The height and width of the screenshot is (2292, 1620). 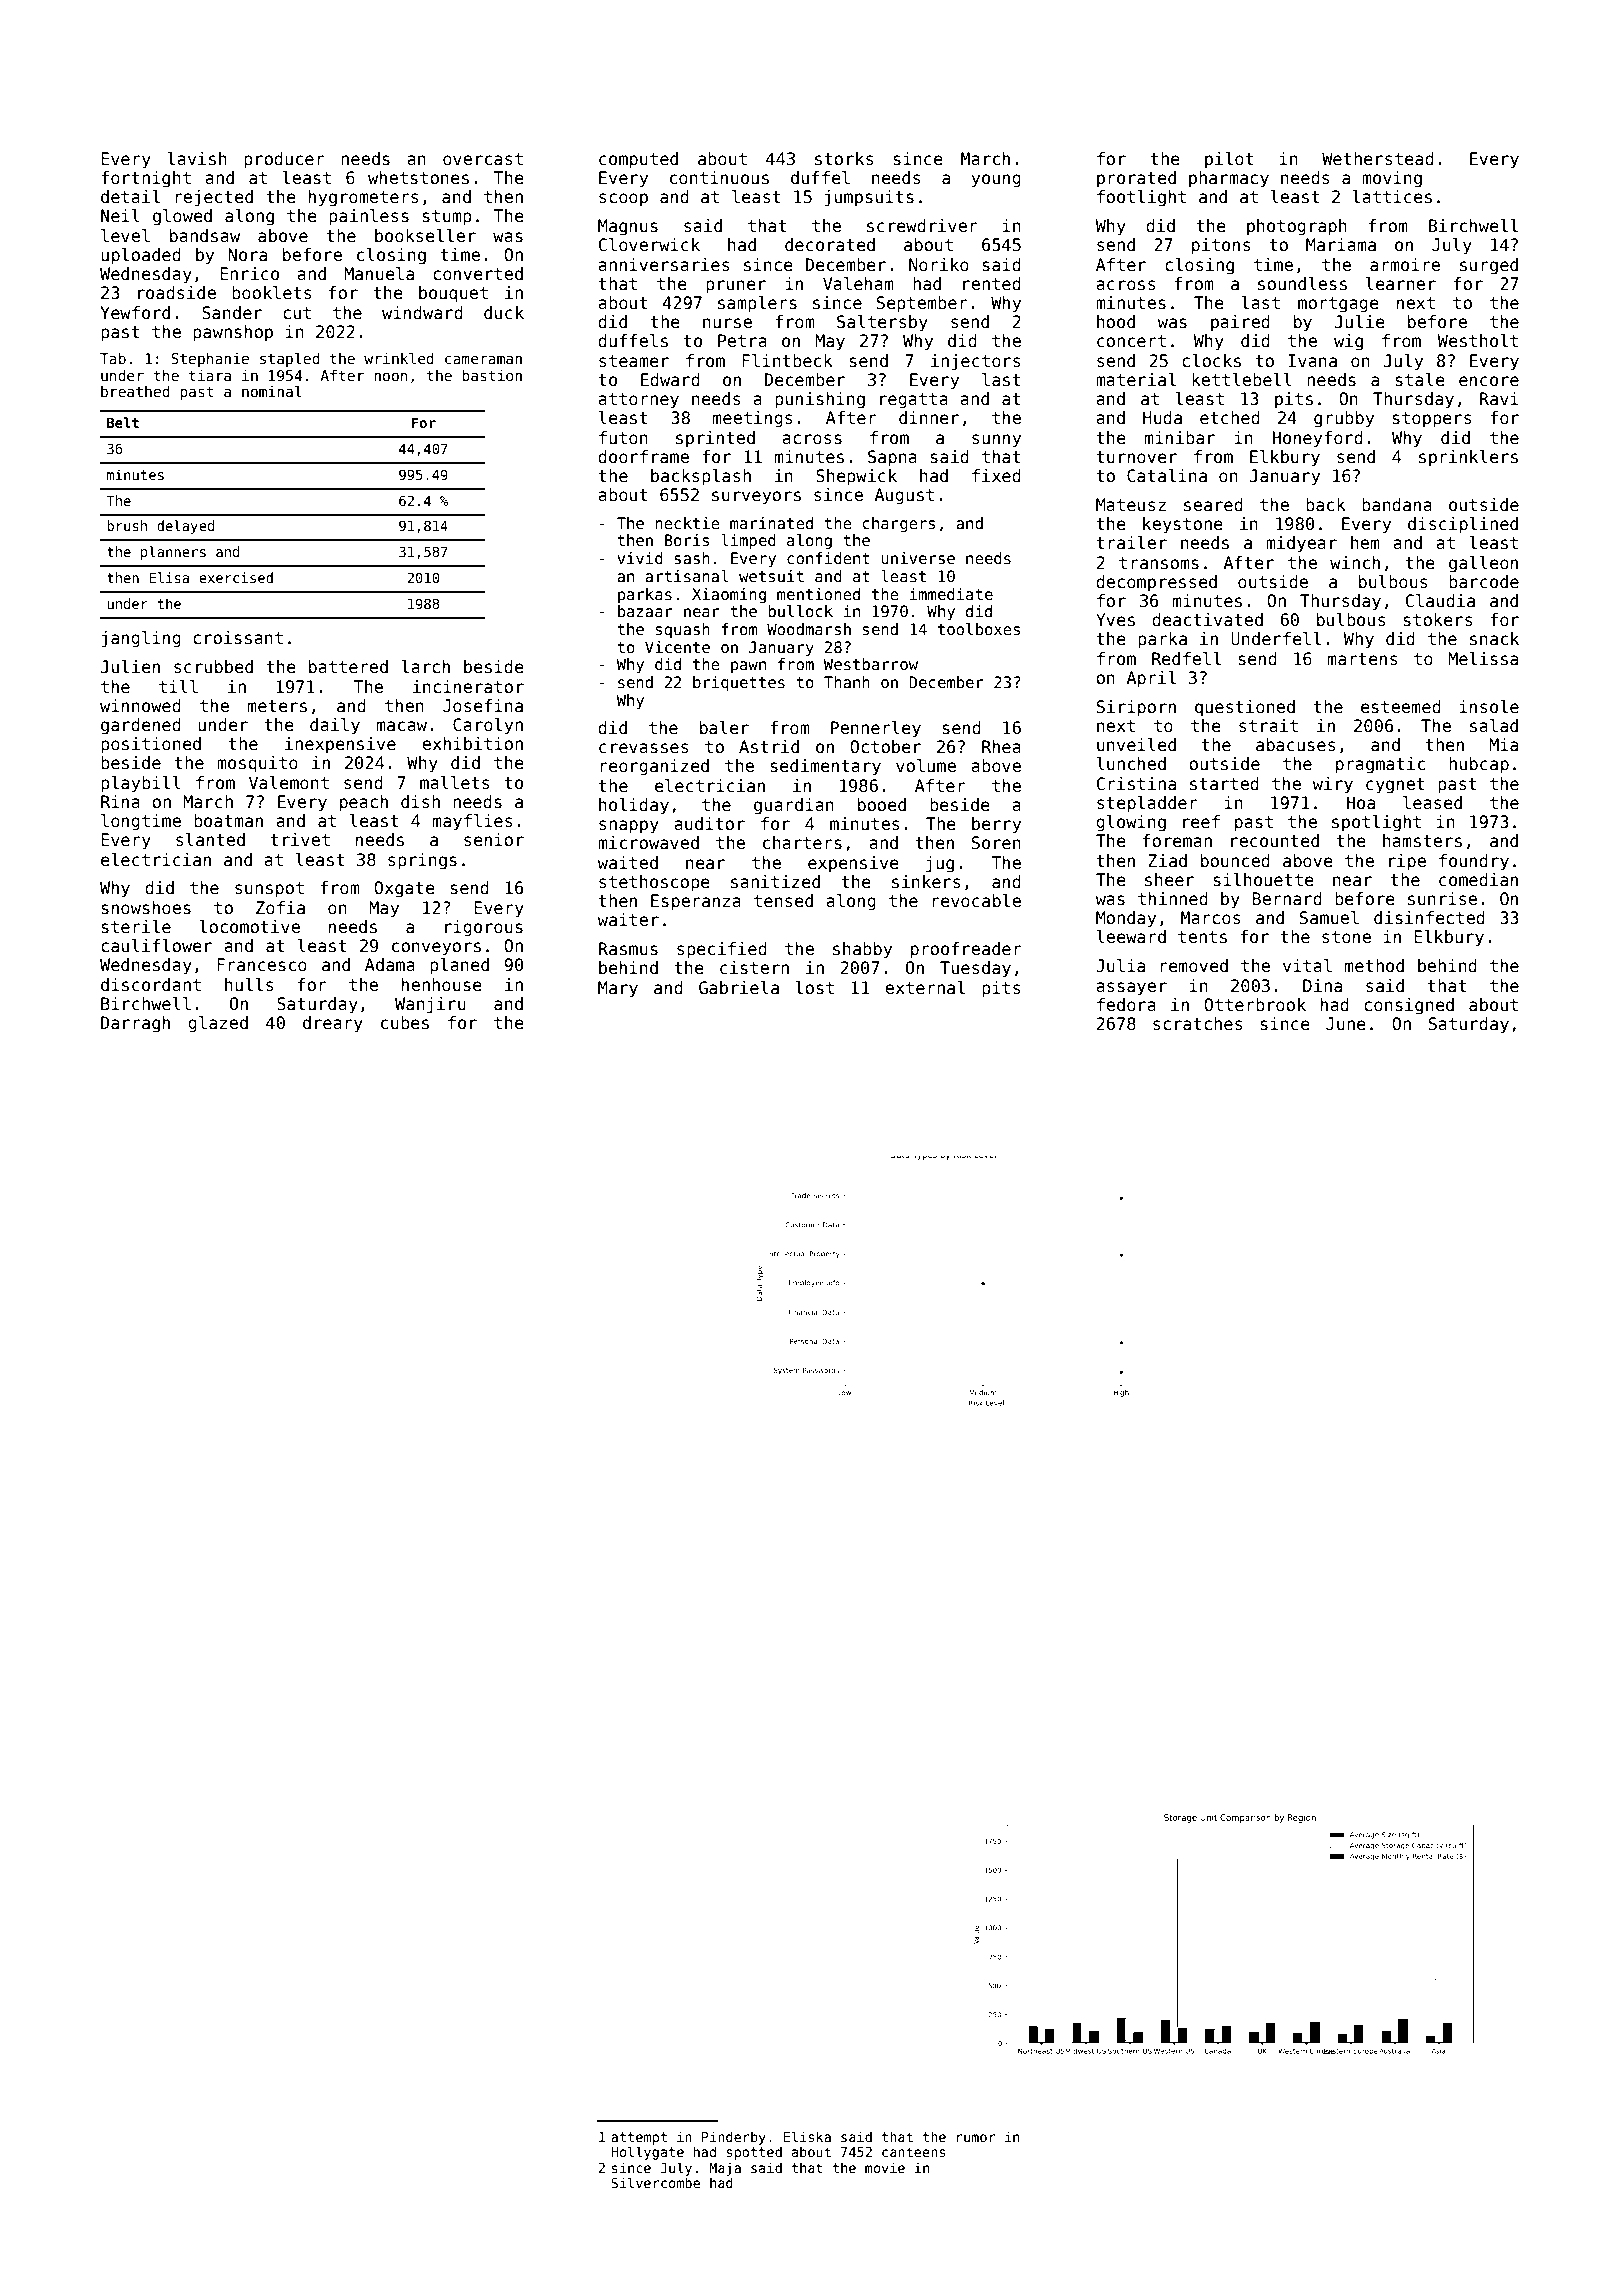 I want to click on jangling, so click(x=141, y=639).
